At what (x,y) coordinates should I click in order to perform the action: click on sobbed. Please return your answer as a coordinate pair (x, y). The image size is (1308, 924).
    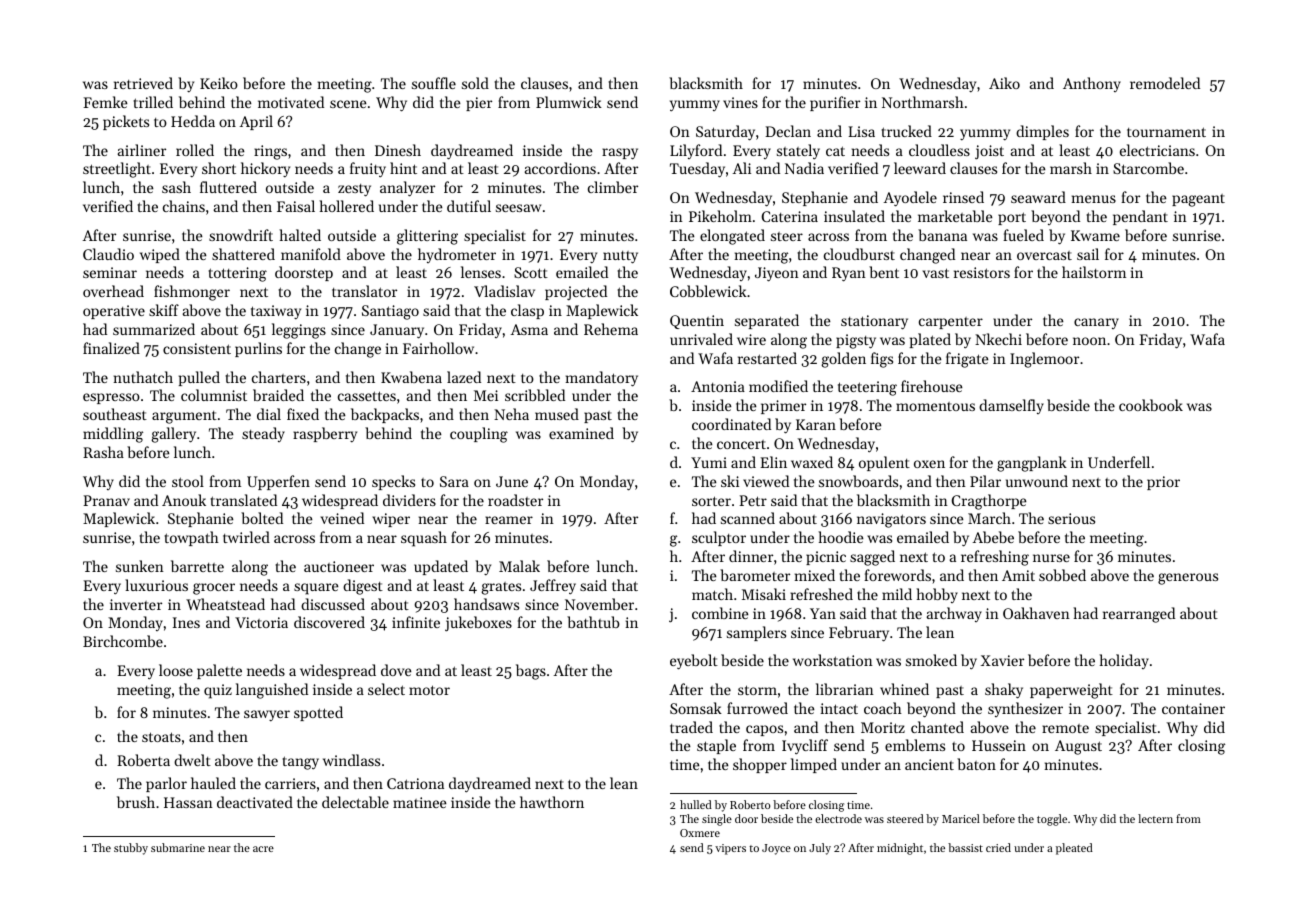
    Looking at the image, I should click on (1062, 575).
